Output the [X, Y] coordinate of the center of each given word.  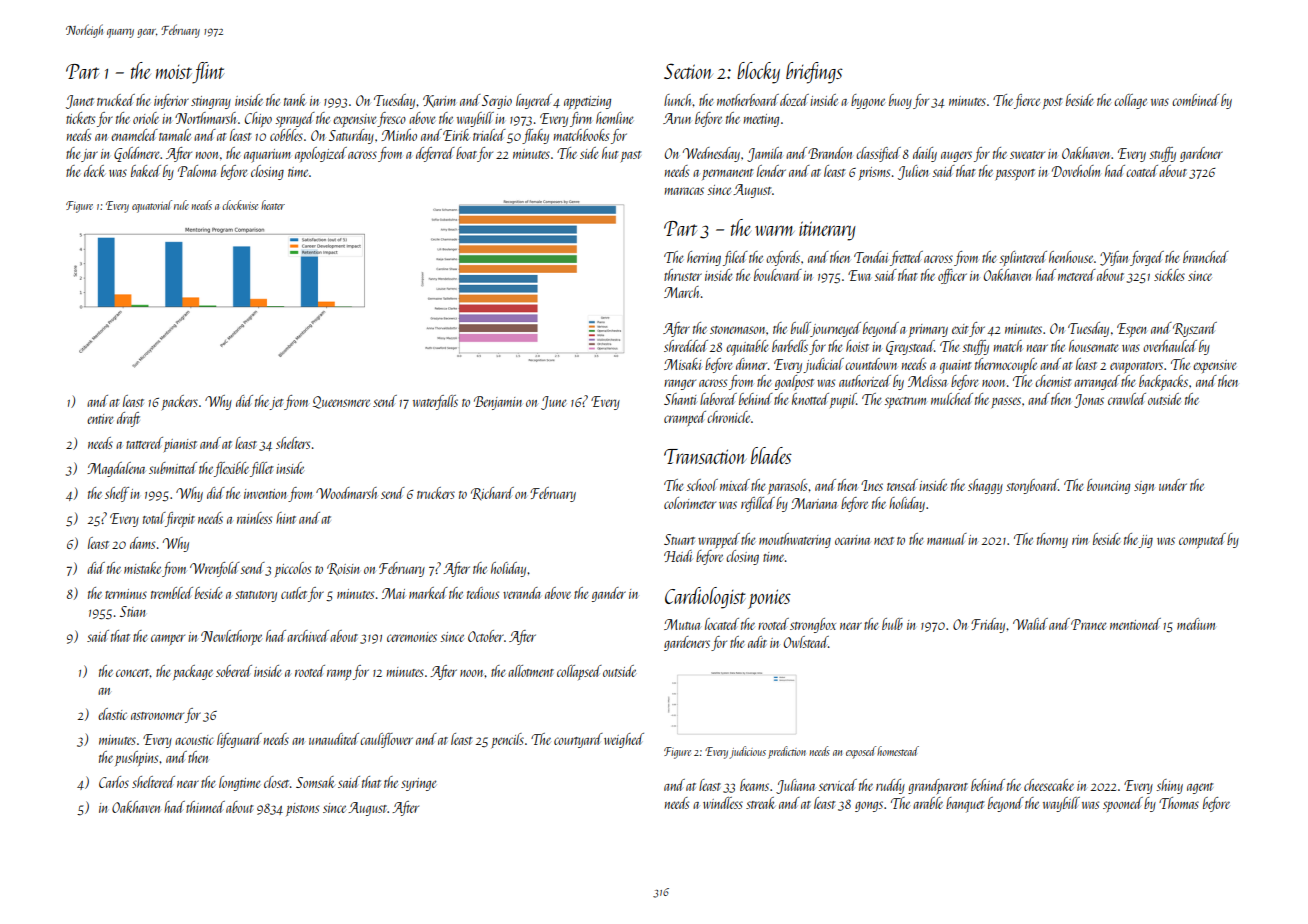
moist [174, 72]
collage [1130, 101]
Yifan [1114, 258]
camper [168, 639]
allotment [531, 671]
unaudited [334, 739]
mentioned [1135, 624]
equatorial [152, 206]
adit [757, 642]
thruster [683, 275]
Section [688, 71]
